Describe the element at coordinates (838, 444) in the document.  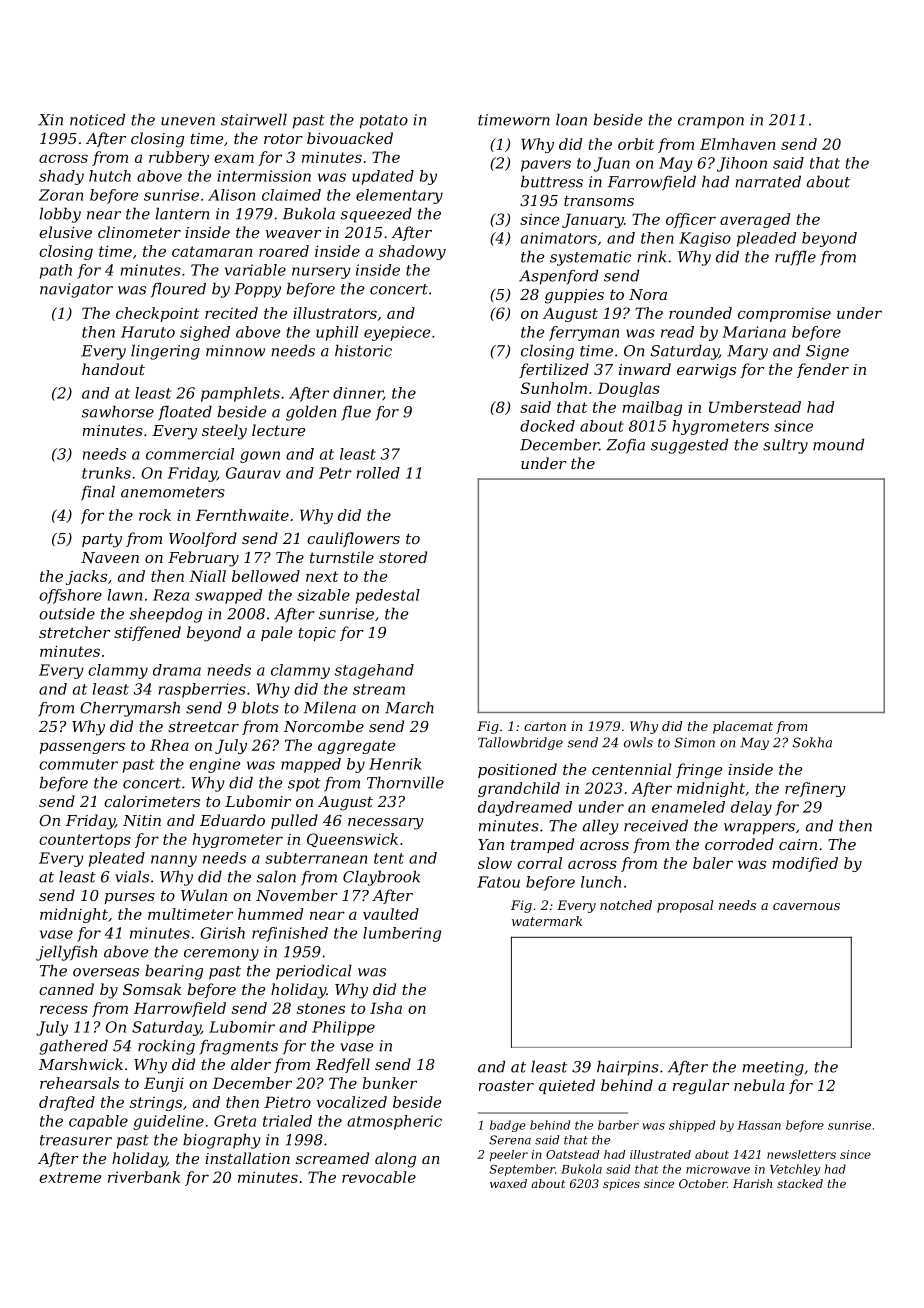
I see `mound` at that location.
